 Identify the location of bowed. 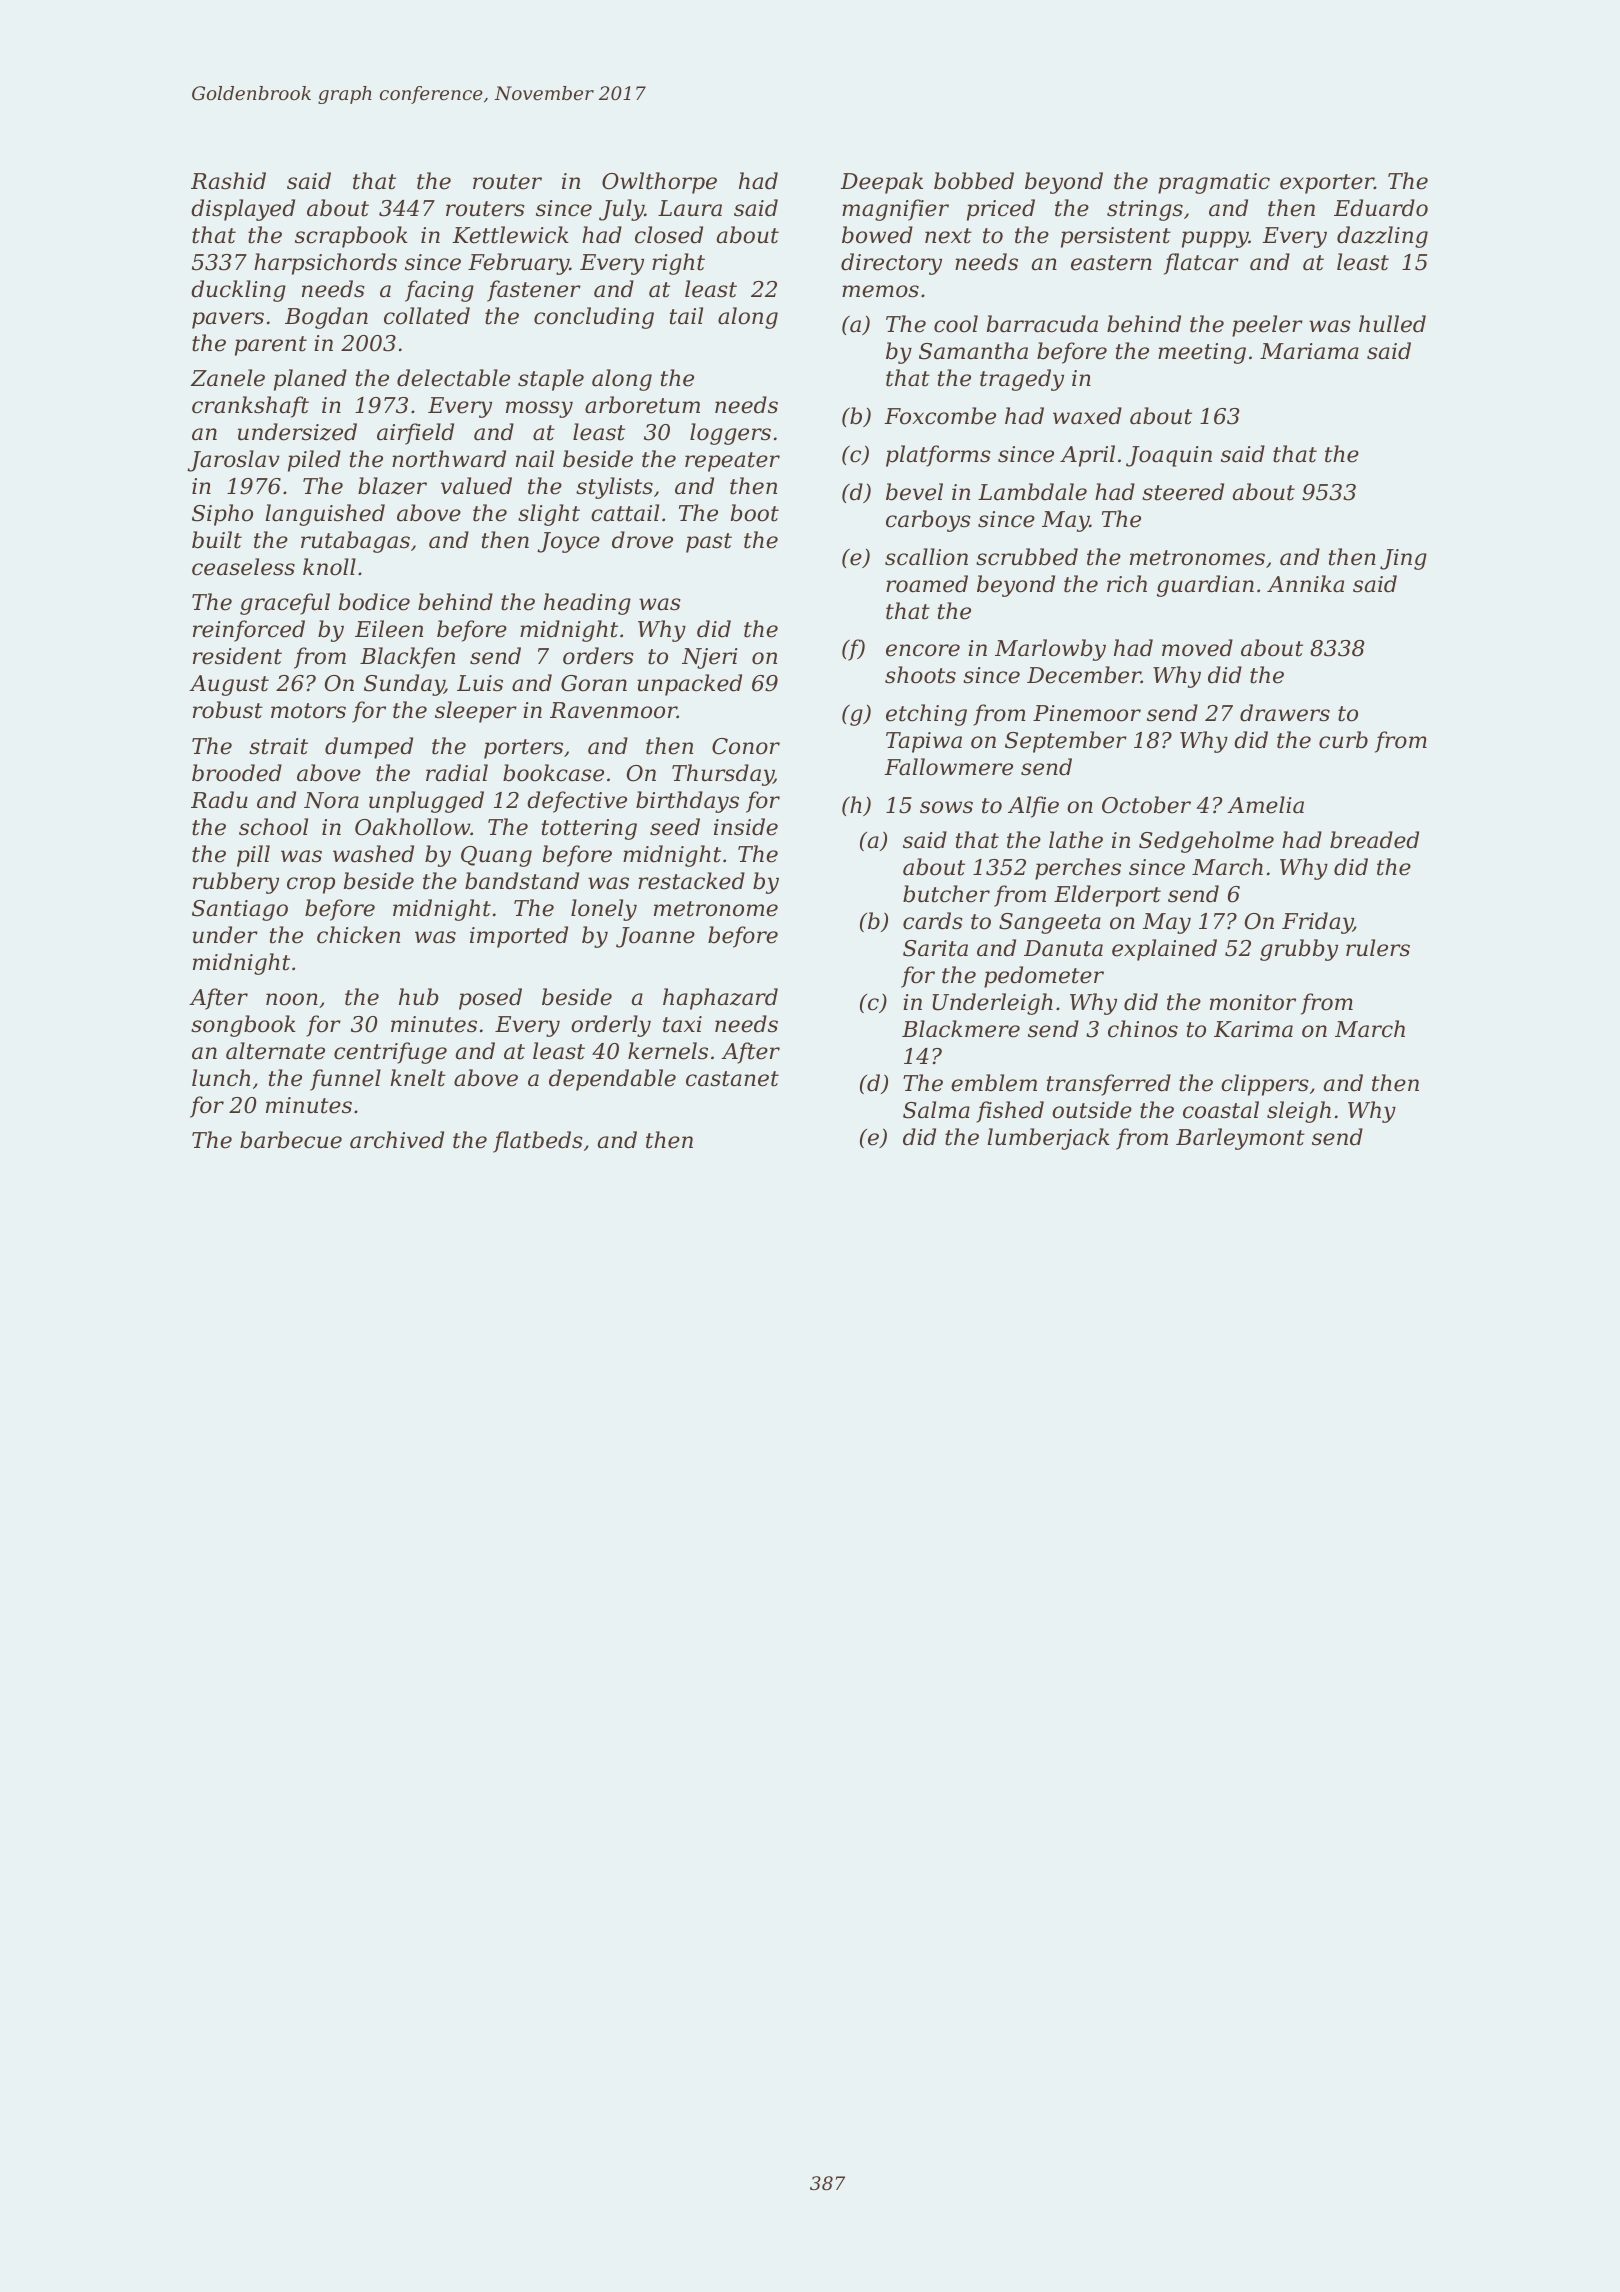
(877, 235).
